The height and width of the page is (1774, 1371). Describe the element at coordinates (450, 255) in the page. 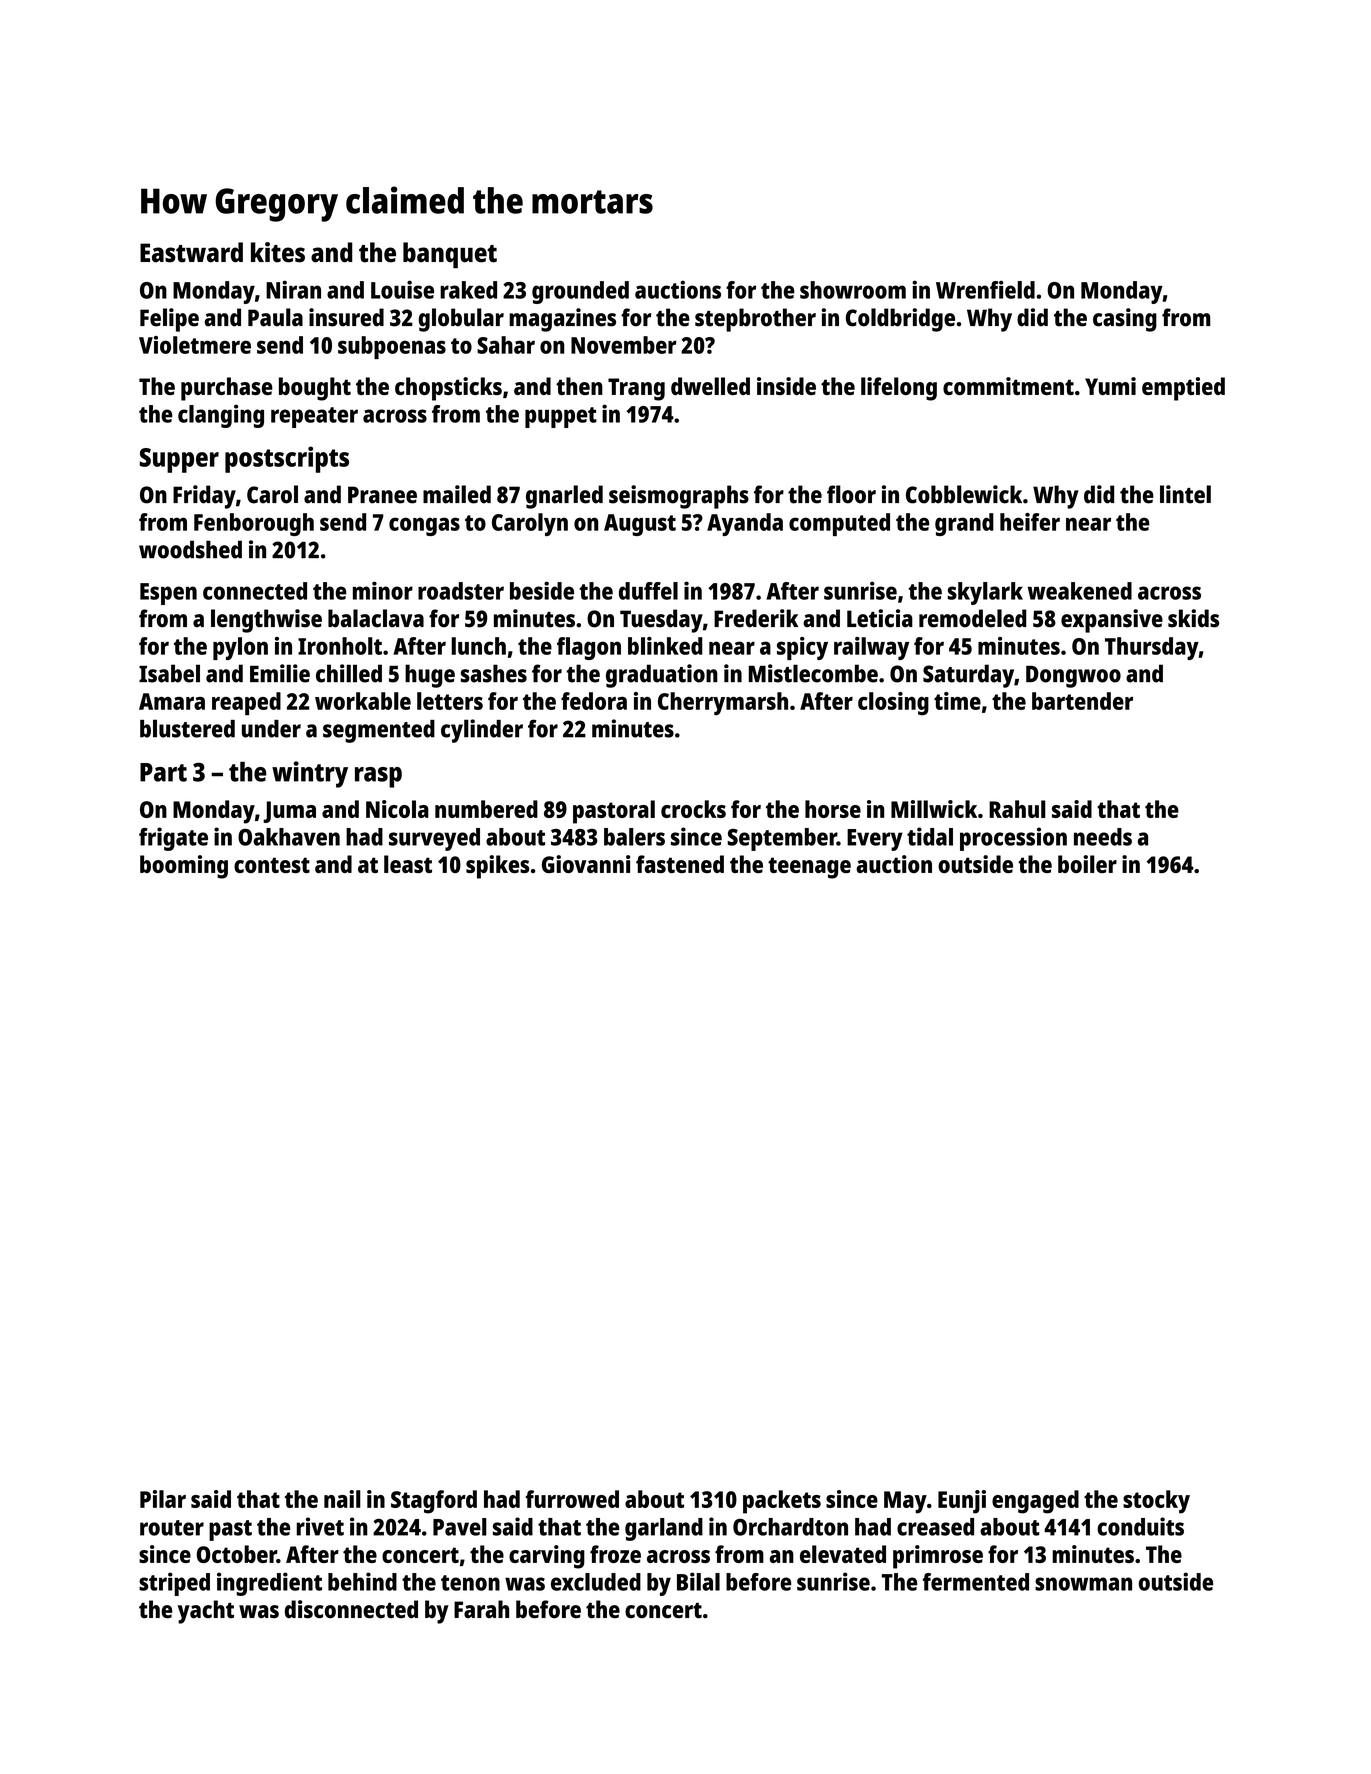

I see `banquet` at that location.
